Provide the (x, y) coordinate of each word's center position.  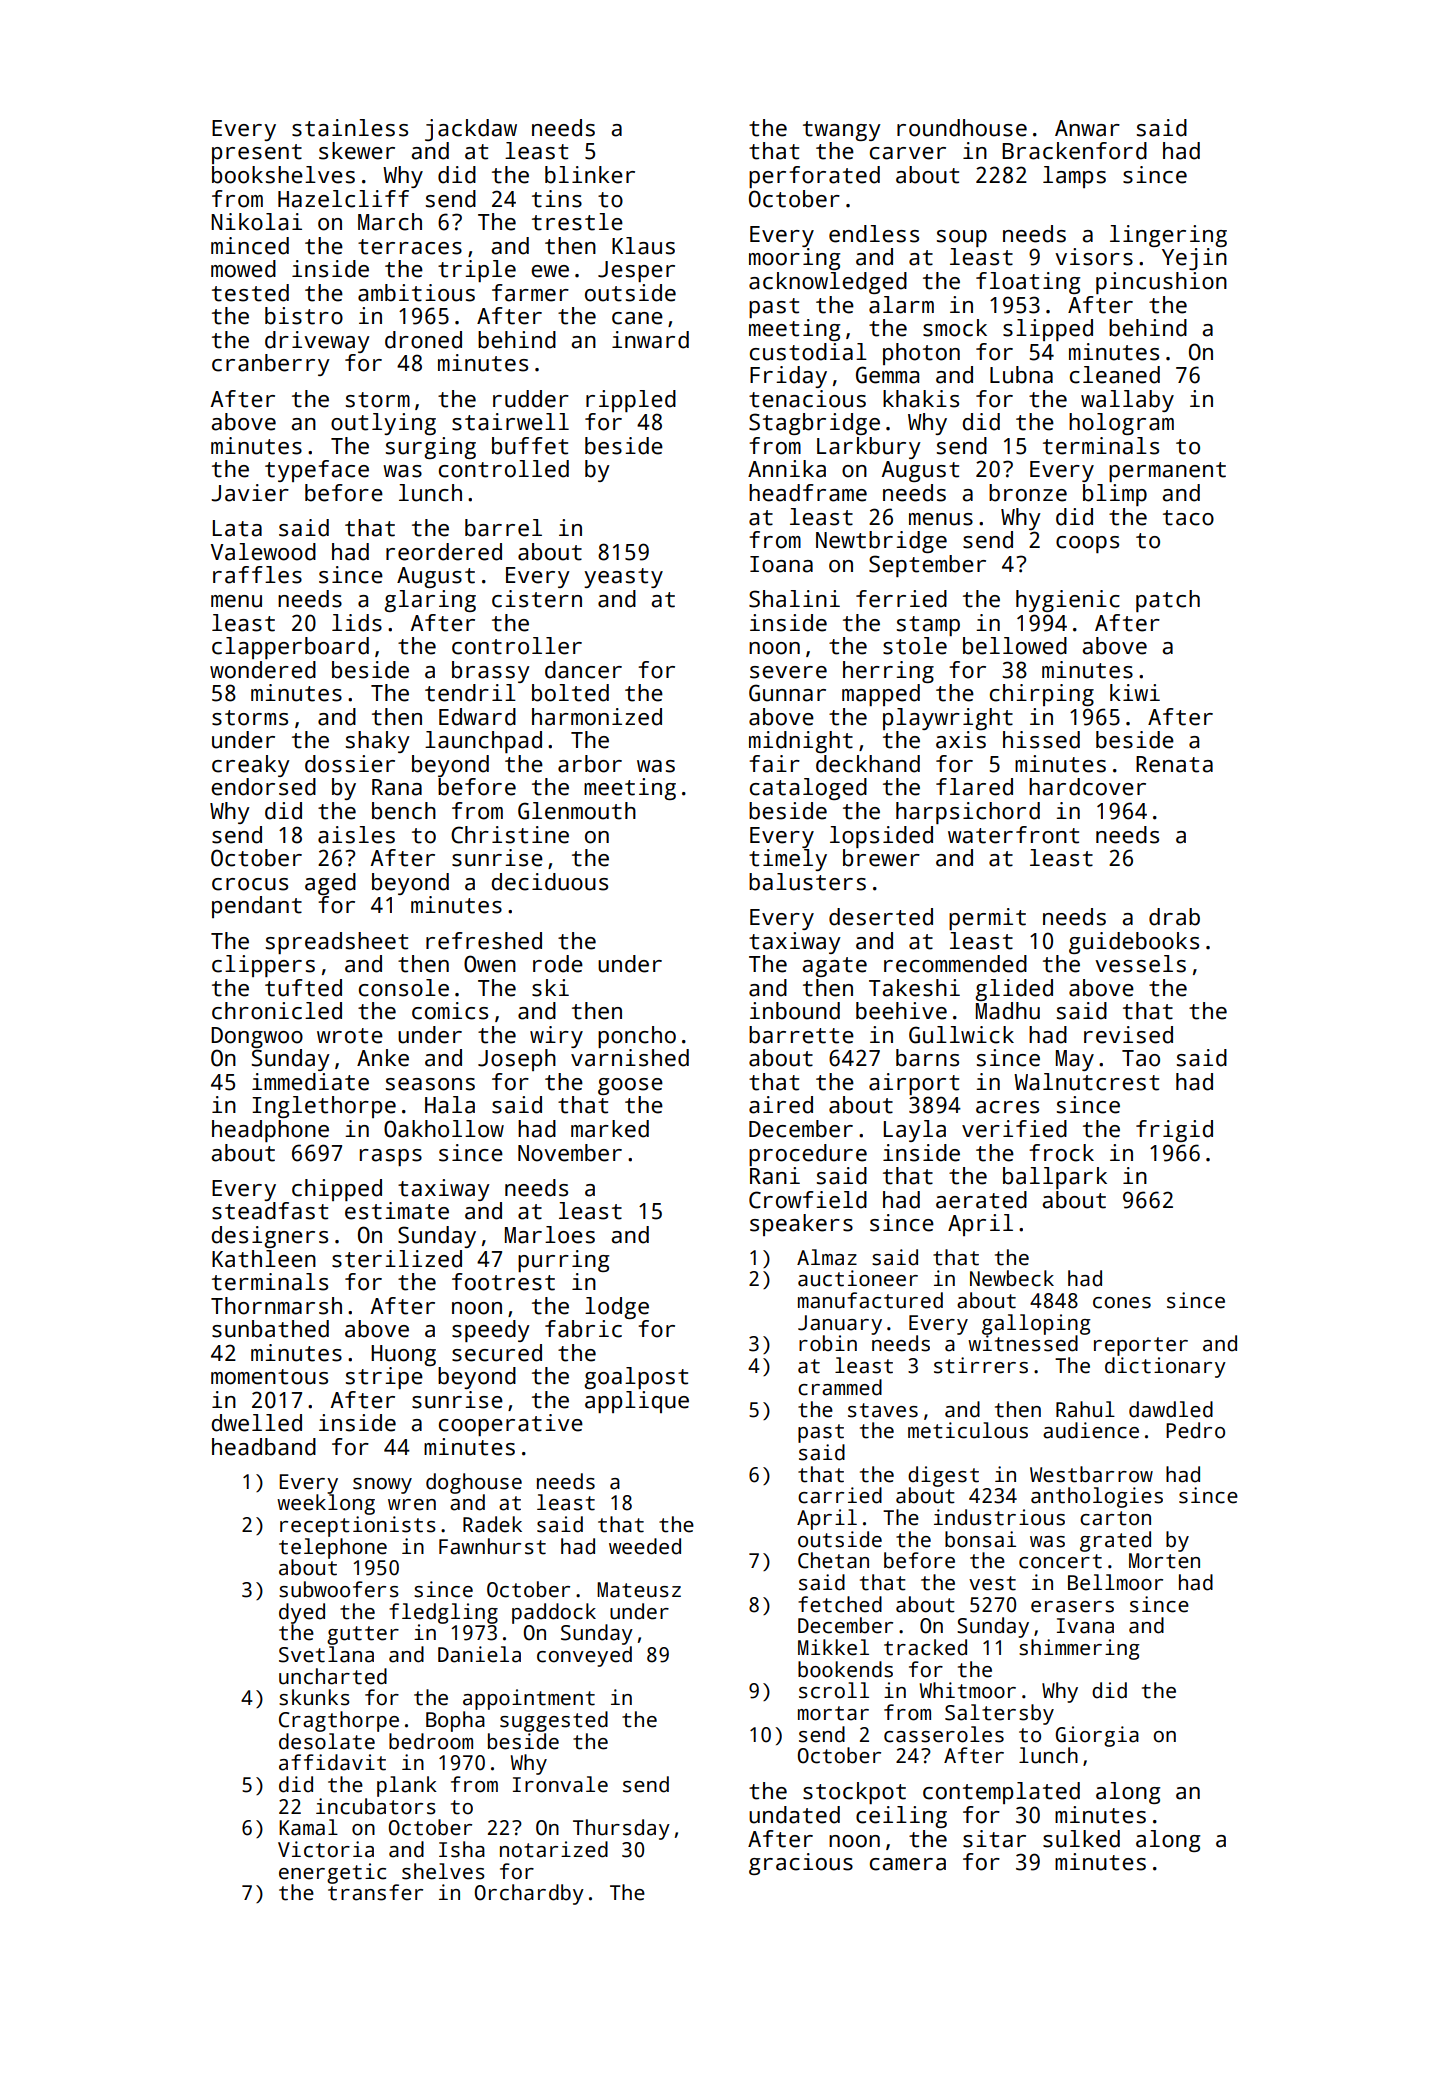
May (1075, 1060)
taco (1188, 518)
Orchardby (529, 1894)
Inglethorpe (324, 1107)
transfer (375, 1892)
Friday (788, 377)
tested (250, 293)
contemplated (1001, 1793)
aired (781, 1105)
